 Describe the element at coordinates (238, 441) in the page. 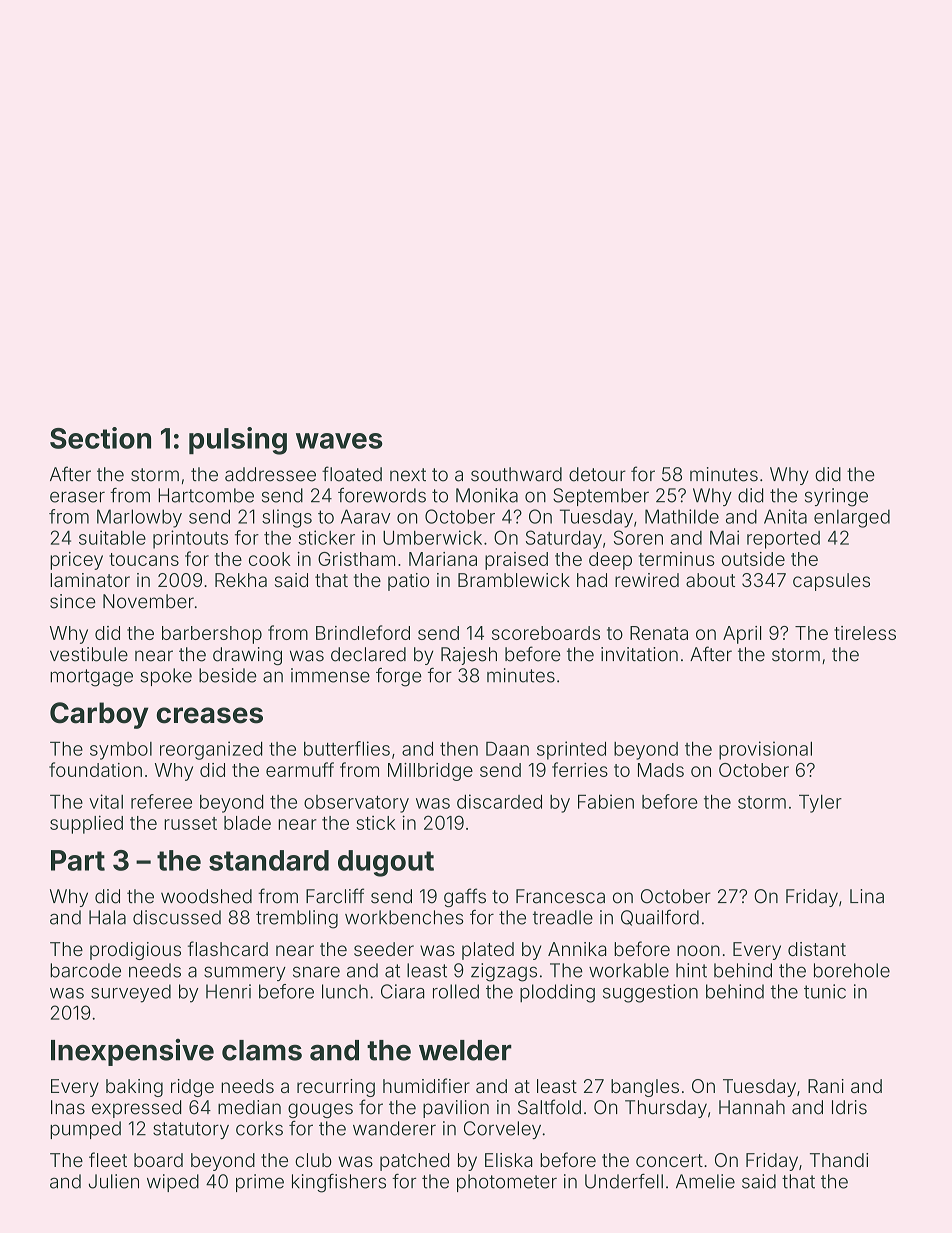

I see `pulsing` at that location.
